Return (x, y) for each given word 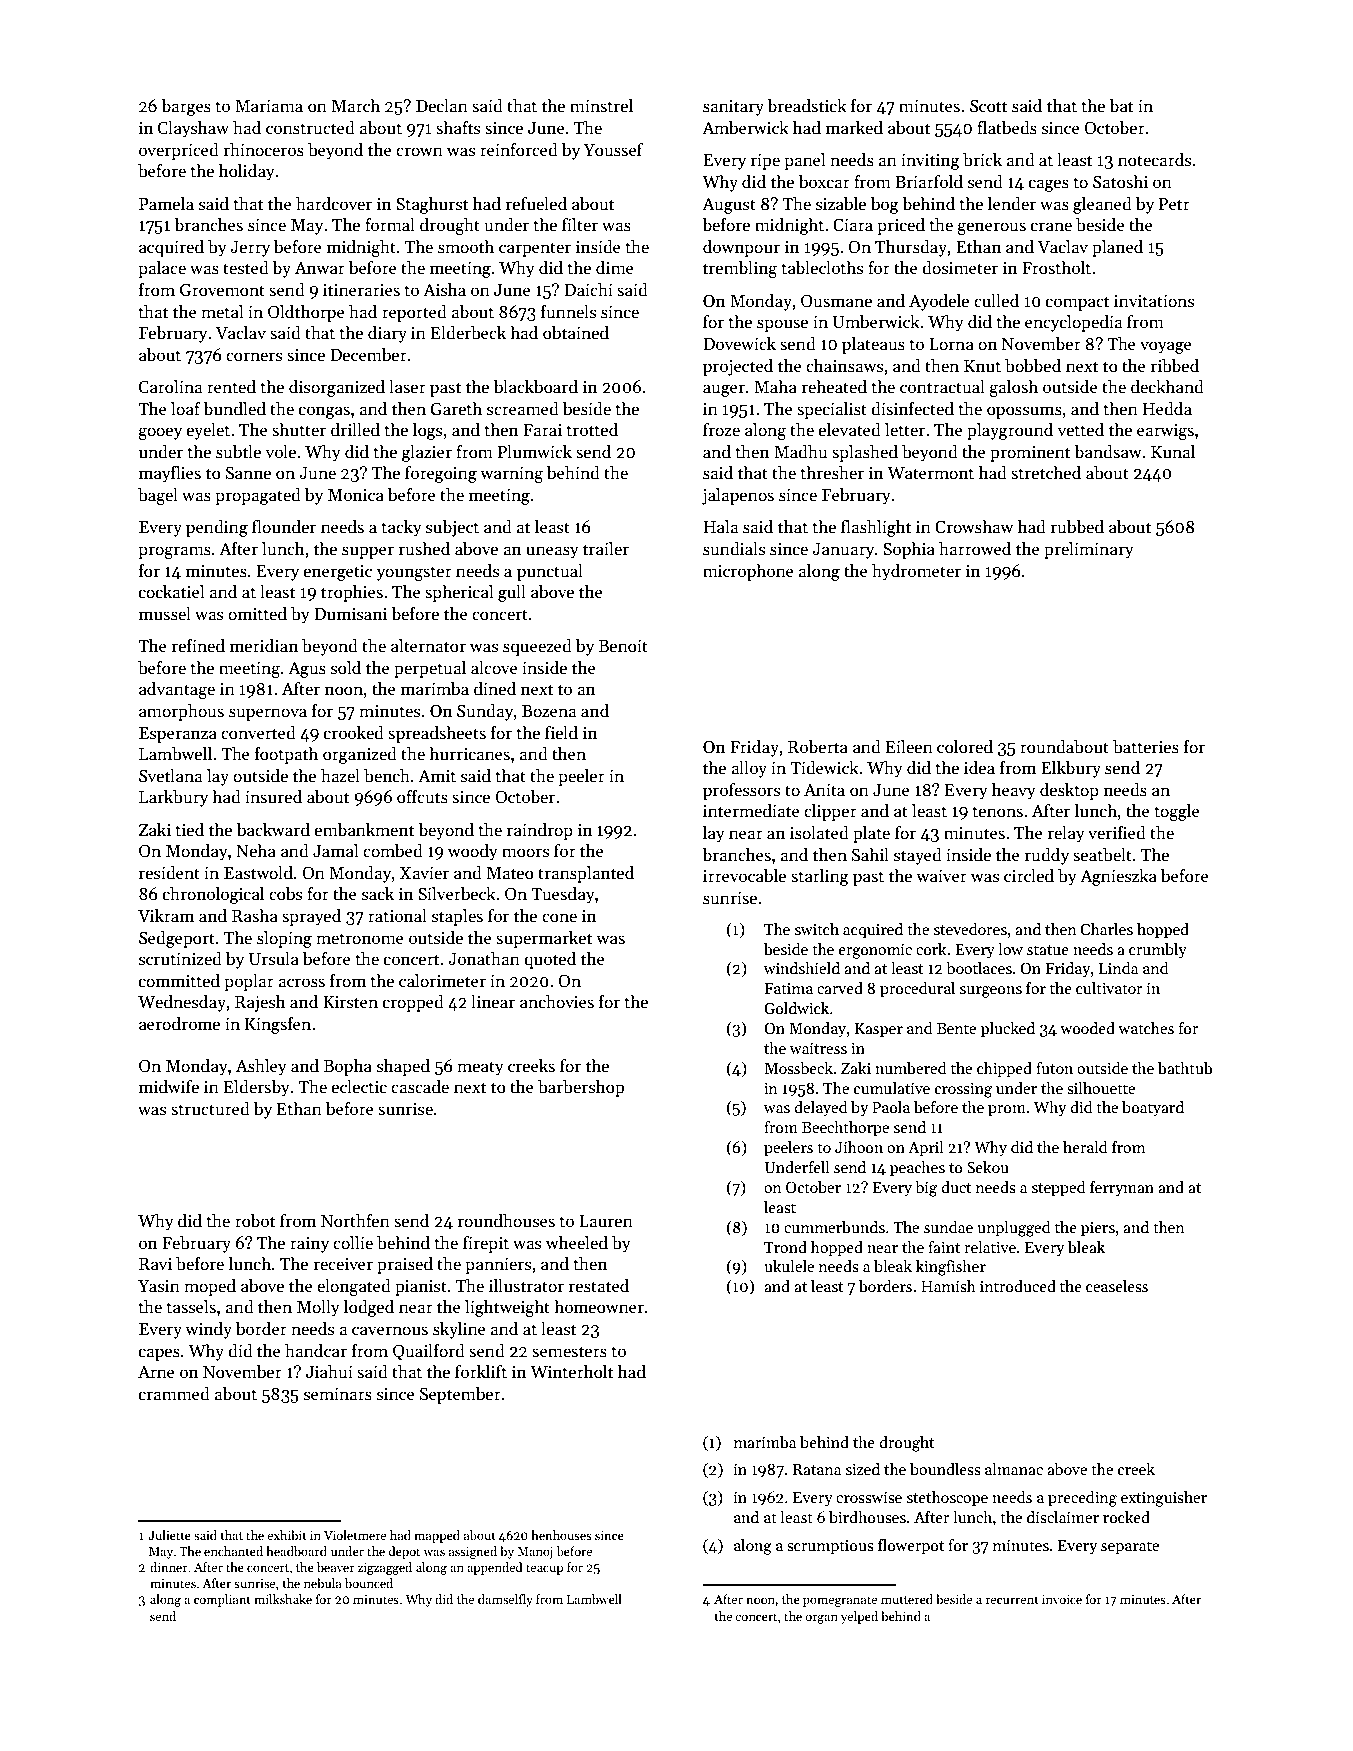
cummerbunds (834, 1227)
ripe (765, 162)
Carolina (170, 387)
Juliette (169, 1535)
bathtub (1185, 1068)
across (302, 983)
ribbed (1175, 366)
